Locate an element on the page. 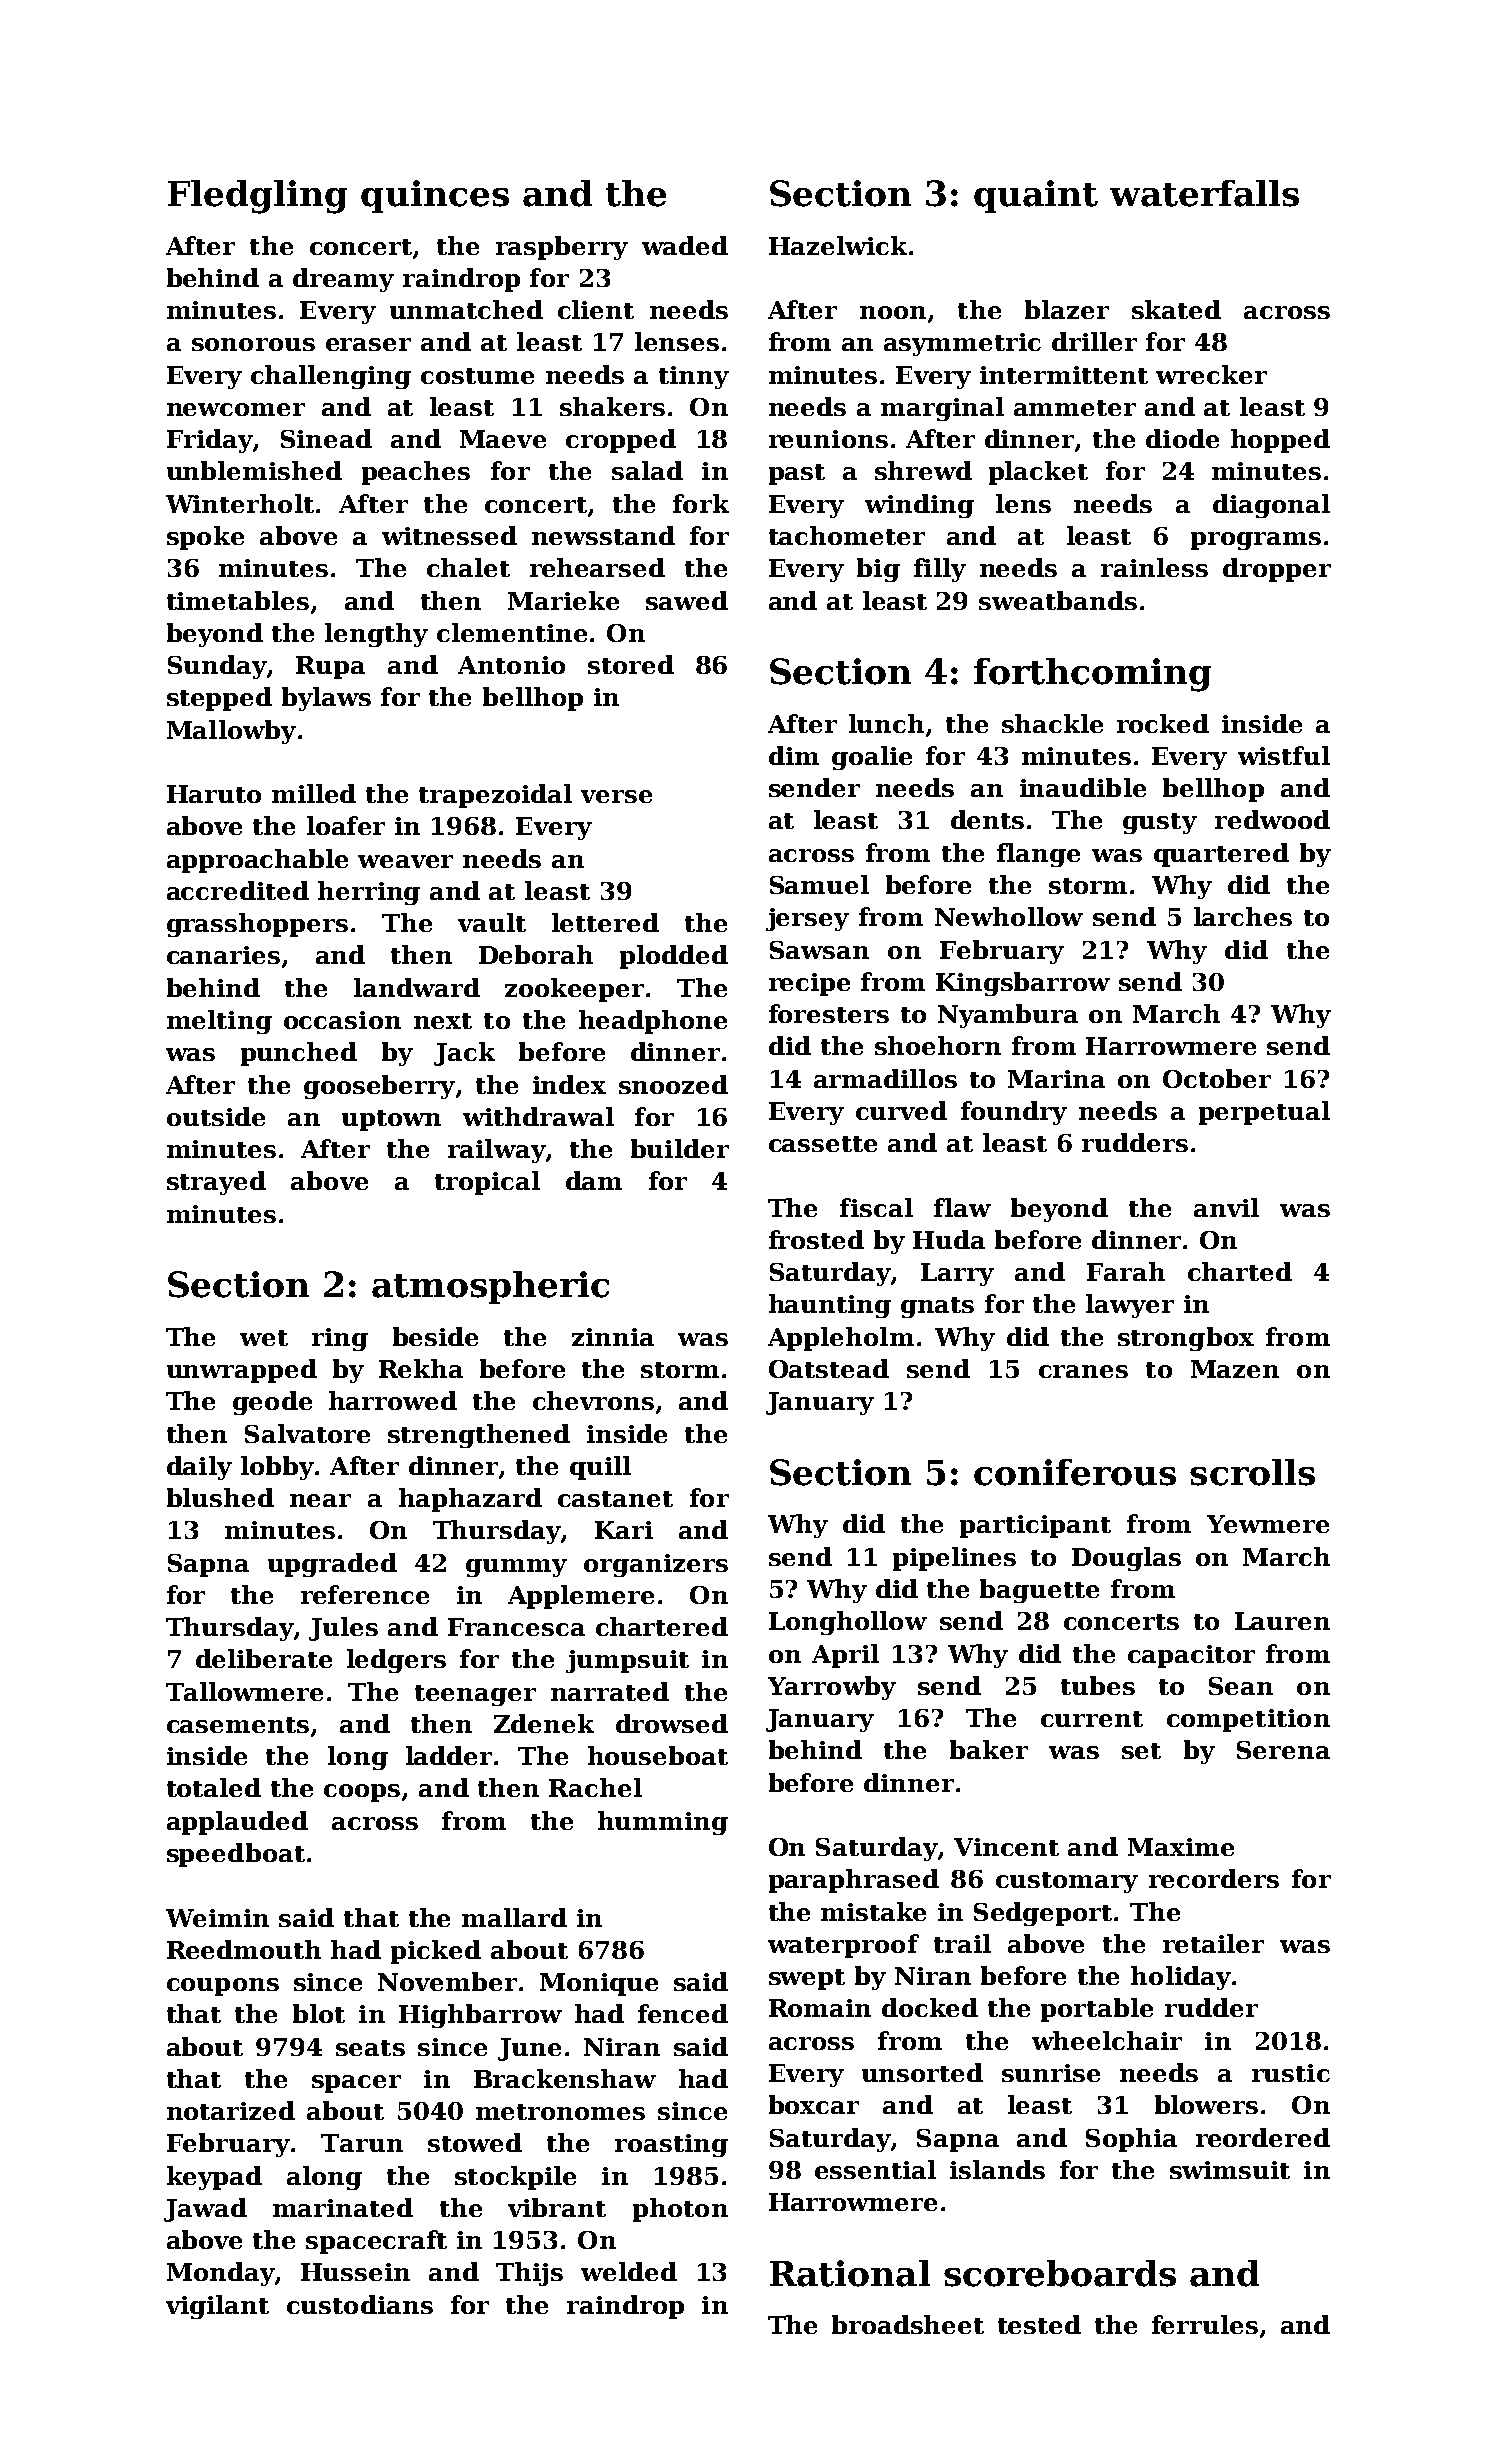  uptown is located at coordinates (391, 1120).
